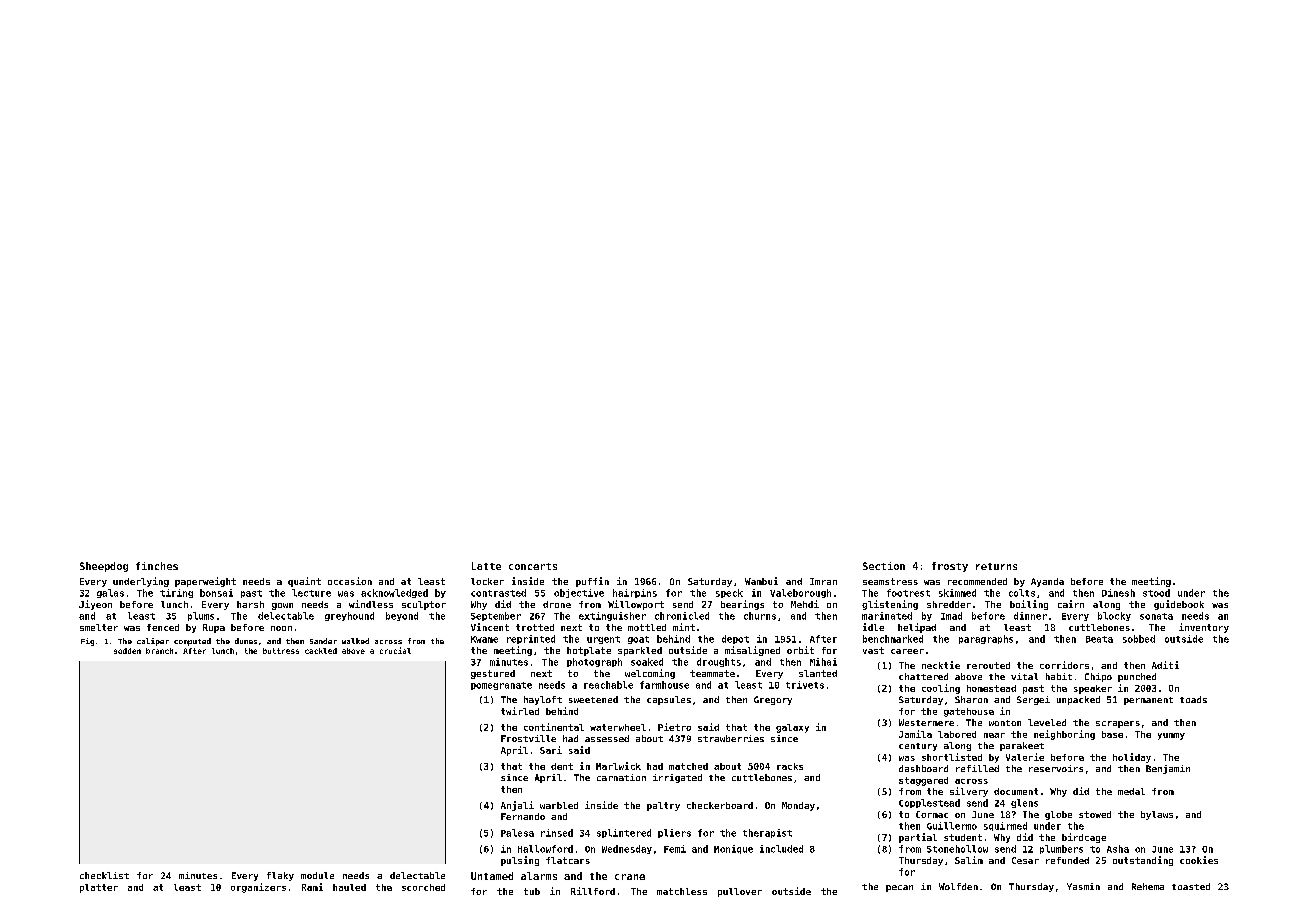 This screenshot has width=1308, height=924. I want to click on twirled, so click(520, 711).
